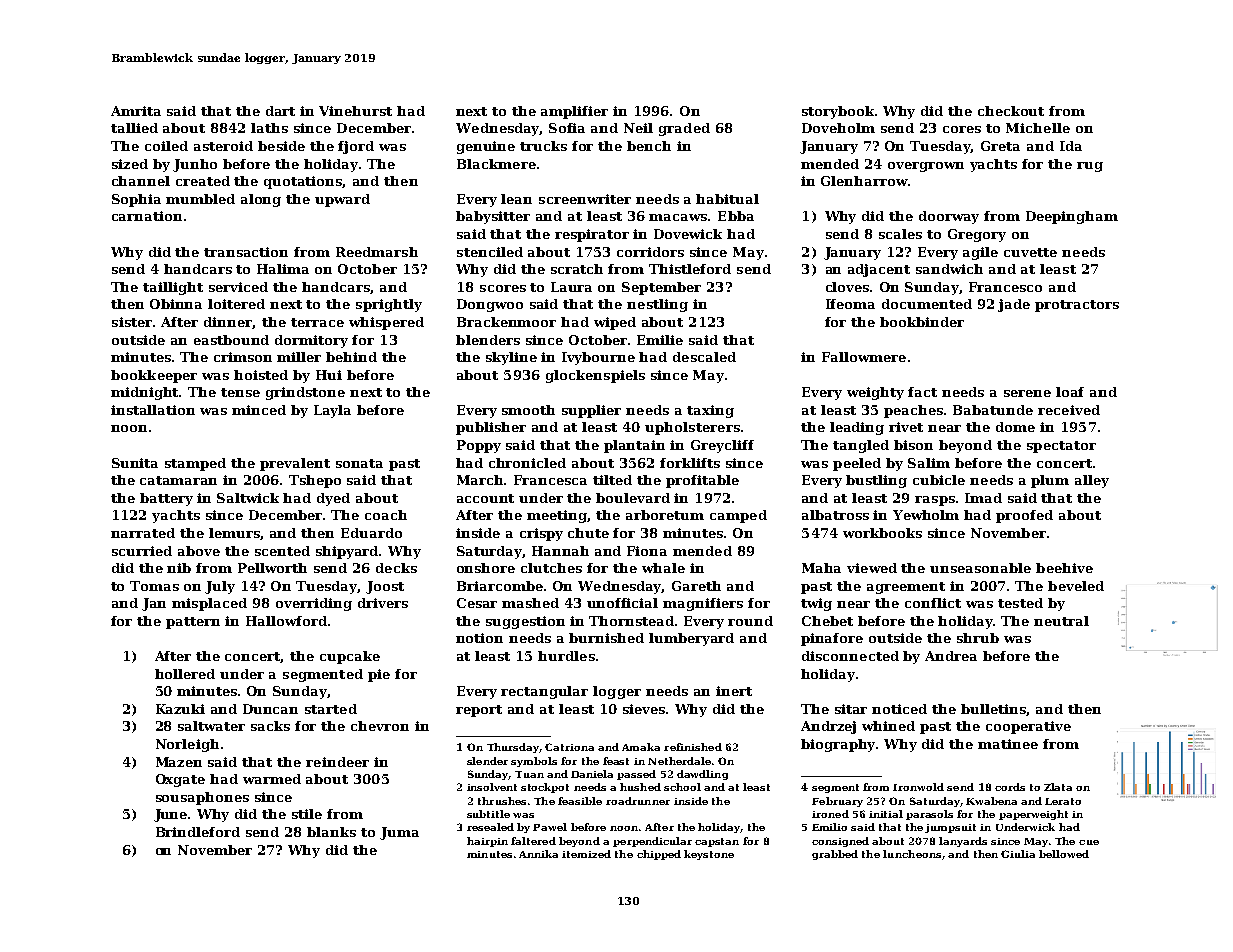  Describe the element at coordinates (876, 481) in the screenshot. I see `bustling` at that location.
